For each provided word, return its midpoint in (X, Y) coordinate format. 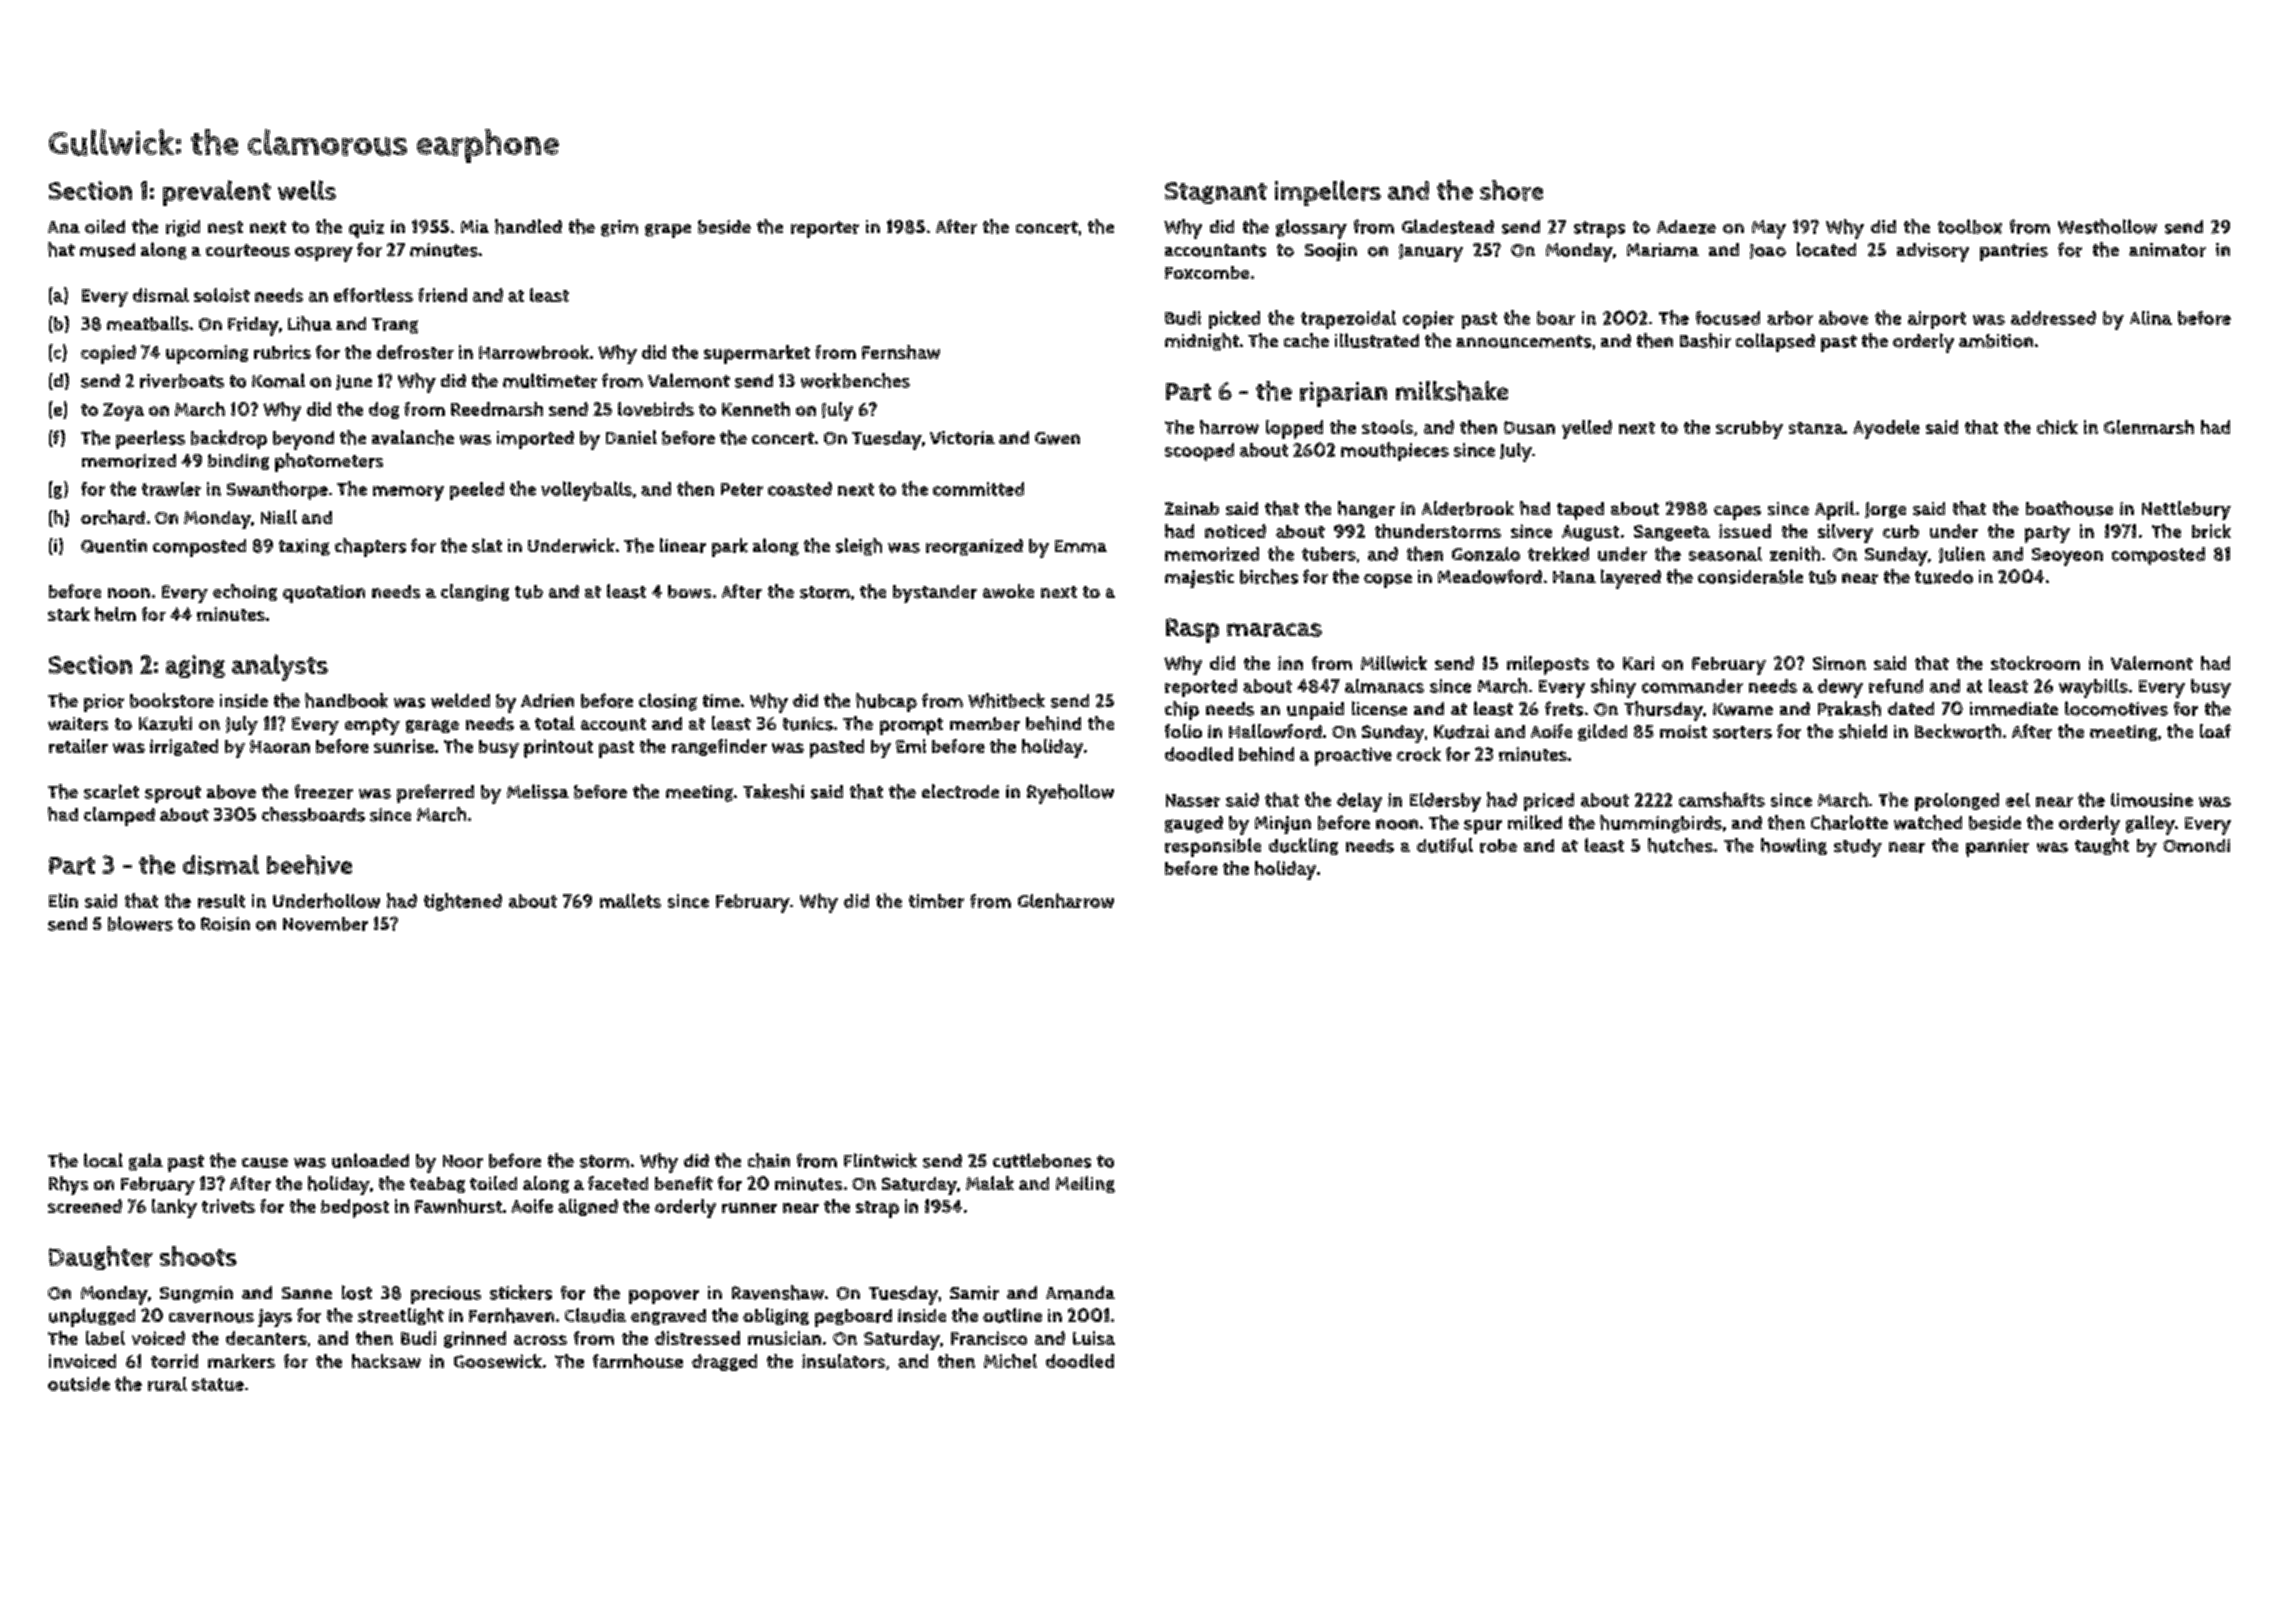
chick (2057, 427)
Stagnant (1216, 193)
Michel (1010, 1361)
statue (218, 1384)
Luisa (1094, 1338)
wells (307, 190)
